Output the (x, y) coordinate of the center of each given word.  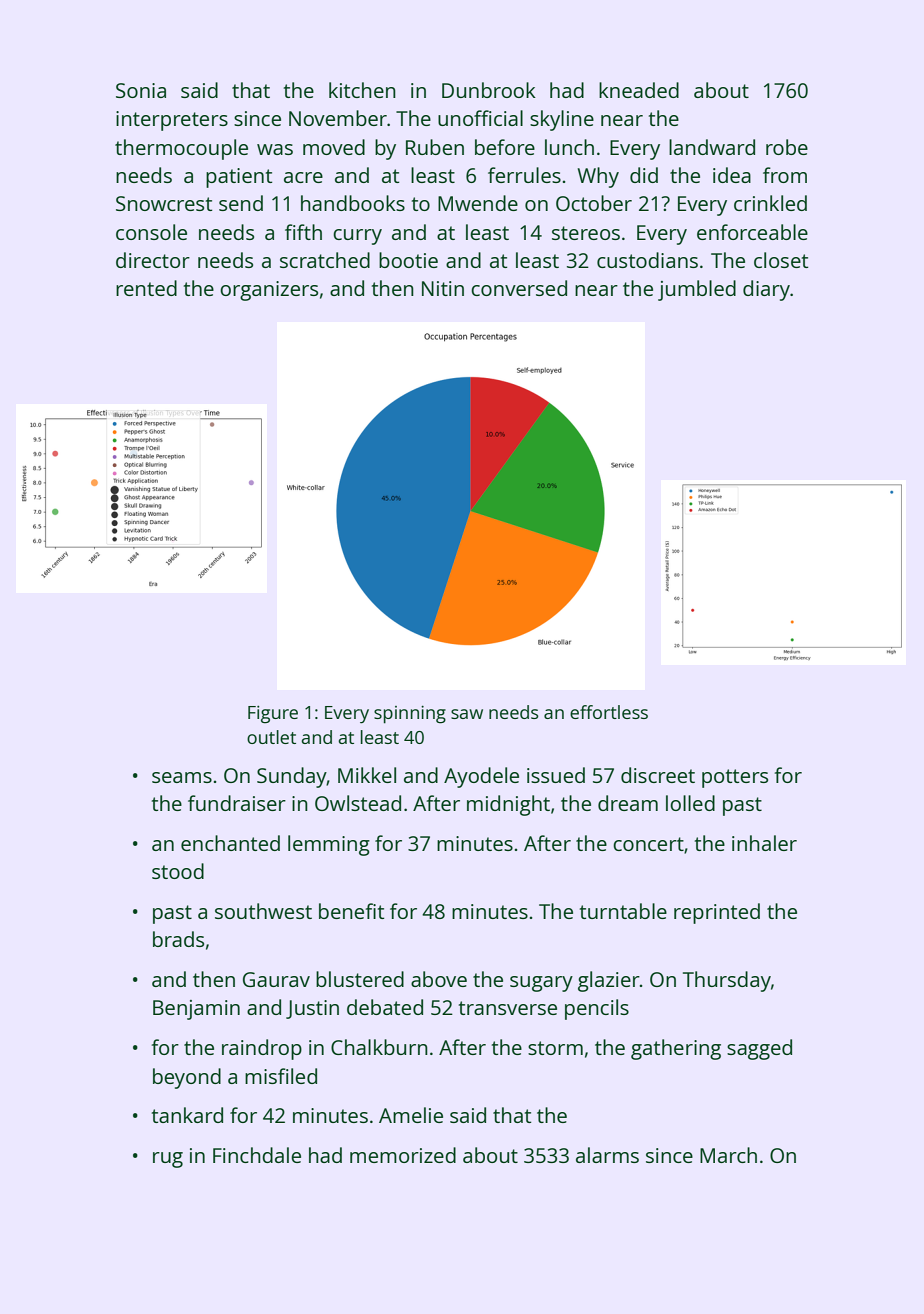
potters (735, 778)
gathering (676, 1049)
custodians (647, 260)
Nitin (443, 288)
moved (334, 147)
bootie (408, 260)
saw (467, 714)
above (439, 979)
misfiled (281, 1076)
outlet (271, 737)
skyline (562, 120)
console (151, 232)
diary (766, 290)
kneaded (639, 90)
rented (146, 288)
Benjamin (196, 1010)
